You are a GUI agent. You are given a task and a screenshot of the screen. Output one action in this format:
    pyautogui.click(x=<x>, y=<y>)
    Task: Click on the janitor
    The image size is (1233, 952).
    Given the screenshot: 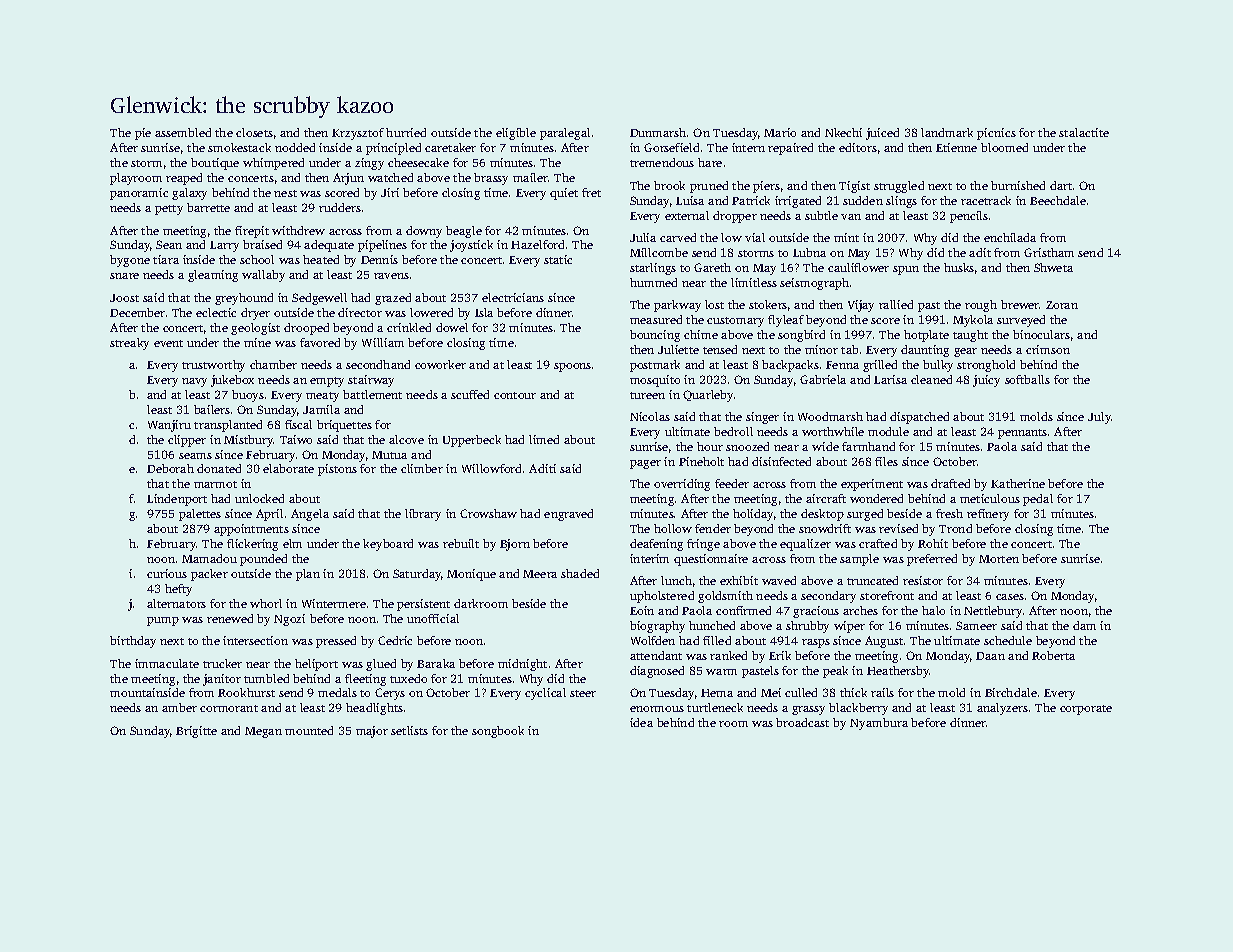 What is the action you would take?
    pyautogui.click(x=222, y=680)
